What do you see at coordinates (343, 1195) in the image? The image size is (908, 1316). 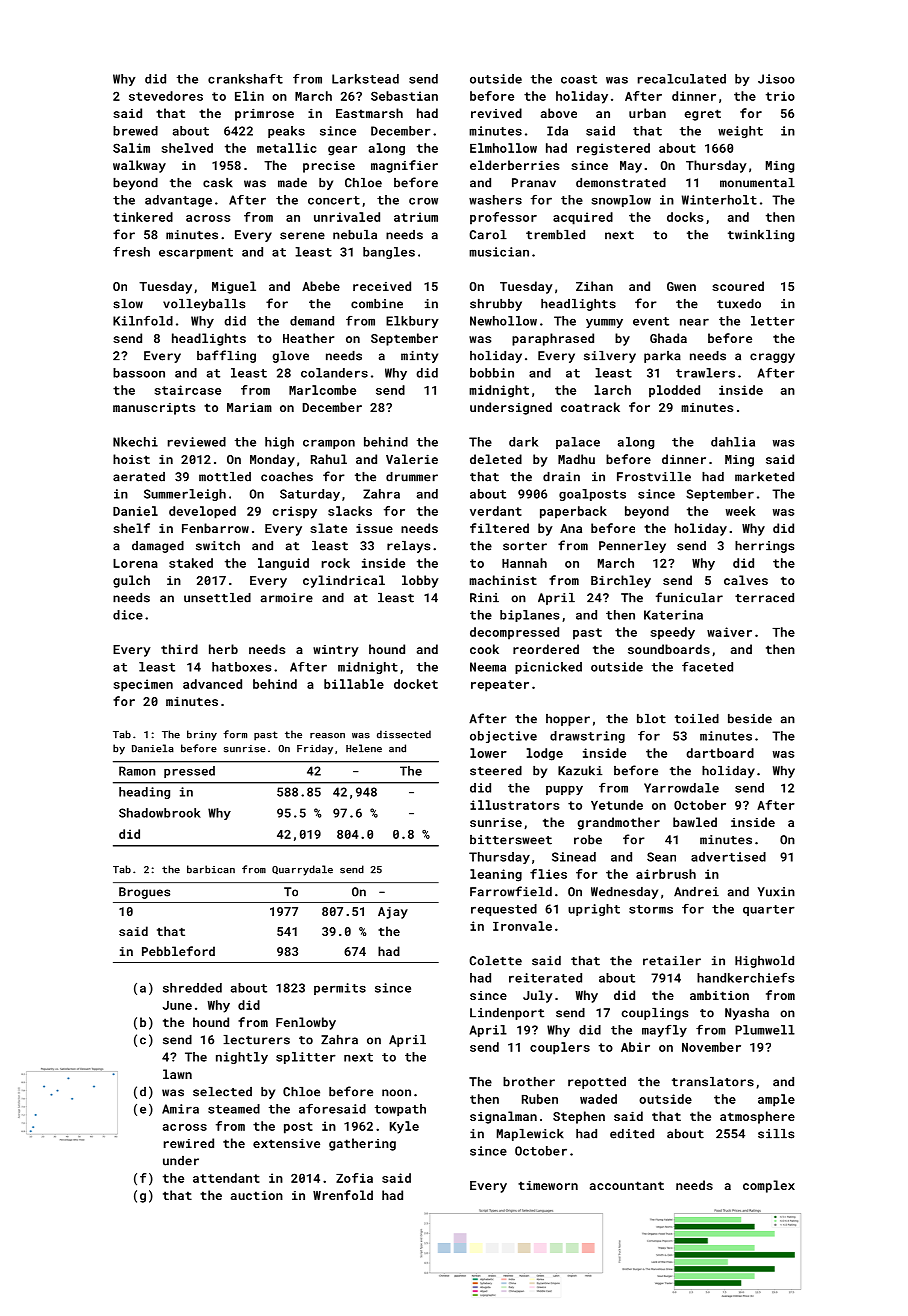 I see `Wrenfold` at bounding box center [343, 1195].
